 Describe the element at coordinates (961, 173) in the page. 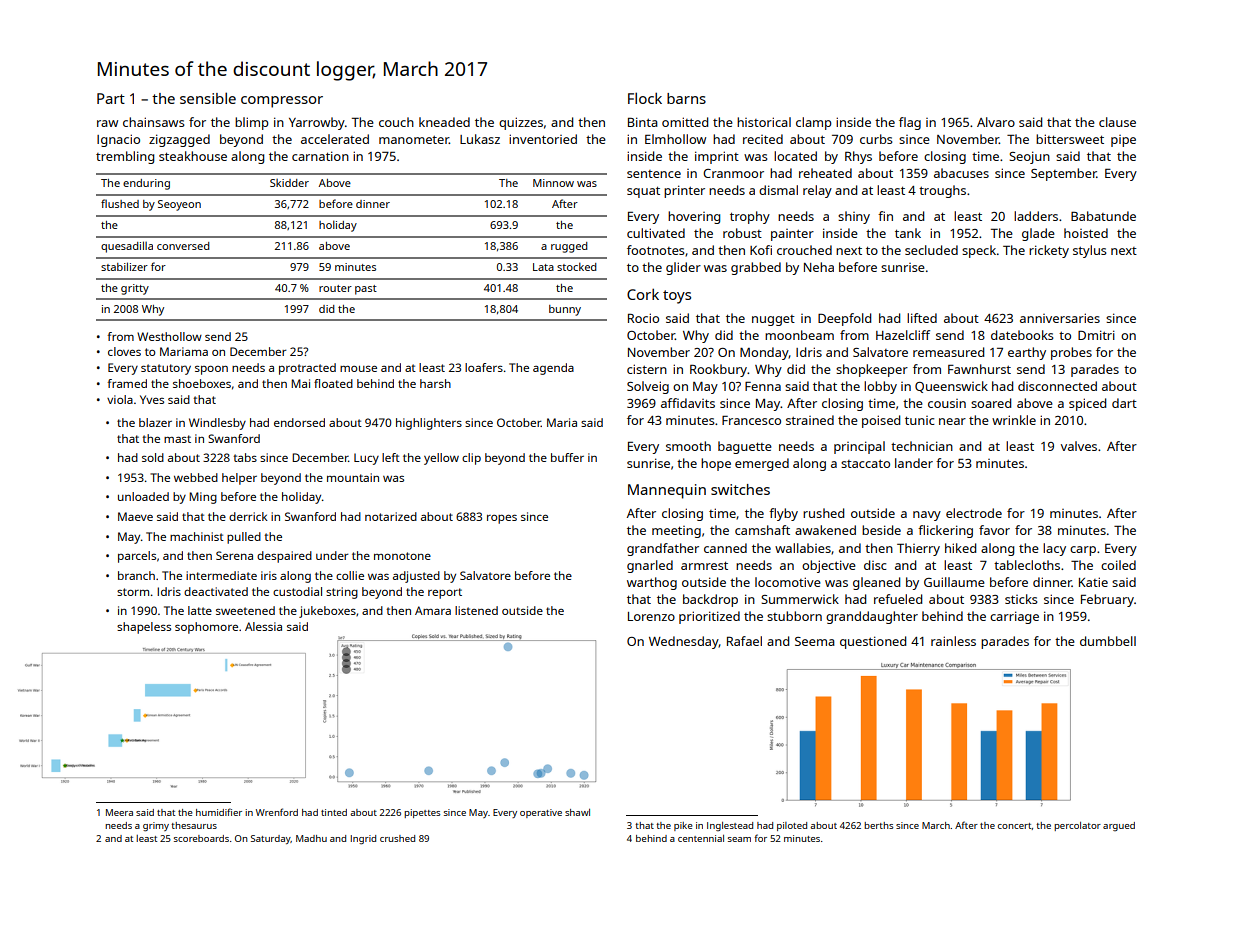

I see `abacuses` at that location.
